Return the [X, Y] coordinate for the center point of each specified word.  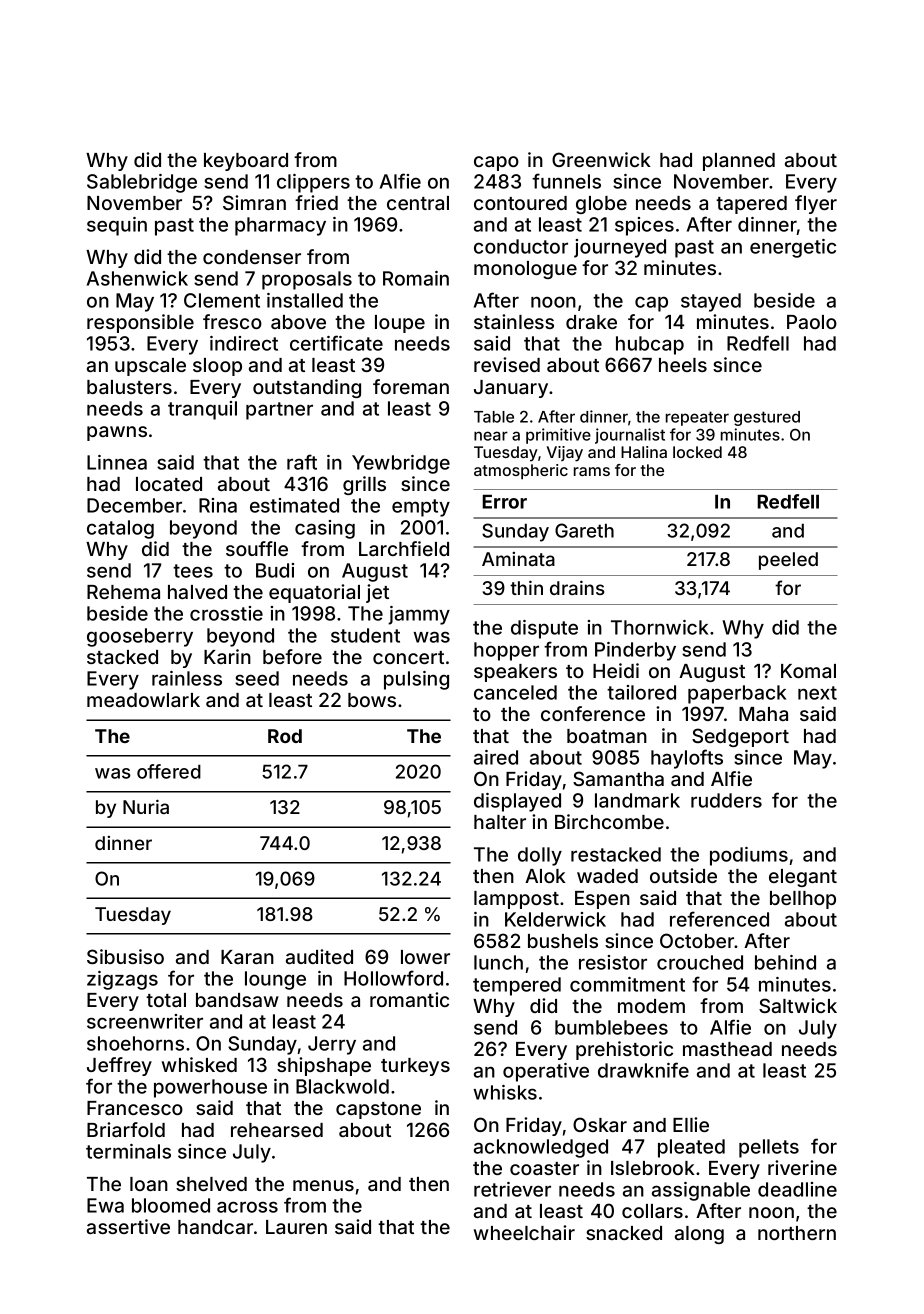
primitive [558, 436]
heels [683, 365]
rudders [726, 800]
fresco [232, 321]
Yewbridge [401, 464]
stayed [711, 302]
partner [279, 411]
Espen [602, 900]
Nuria [146, 806]
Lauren [296, 1227]
